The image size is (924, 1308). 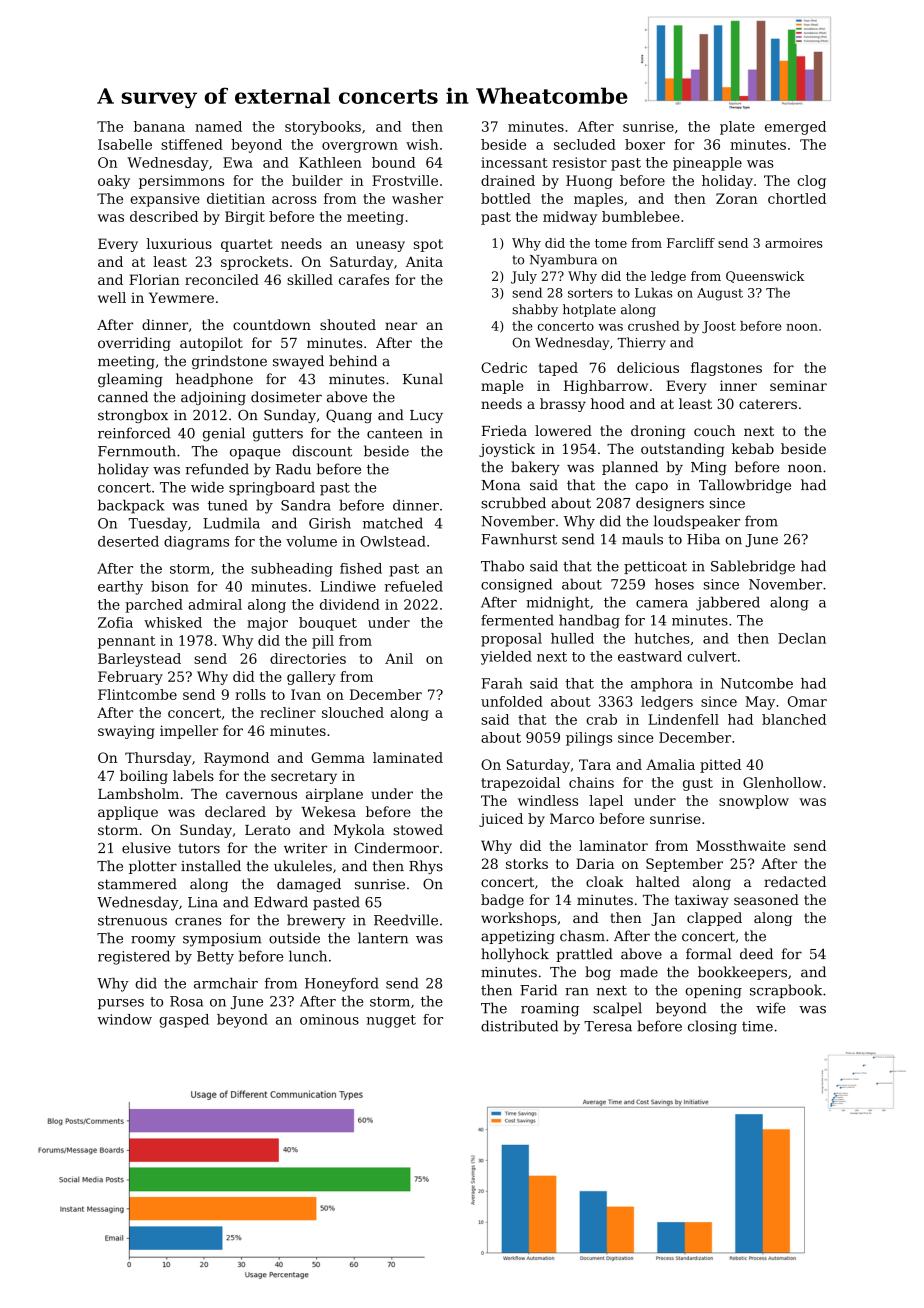 What do you see at coordinates (247, 245) in the screenshot?
I see `quartet` at bounding box center [247, 245].
